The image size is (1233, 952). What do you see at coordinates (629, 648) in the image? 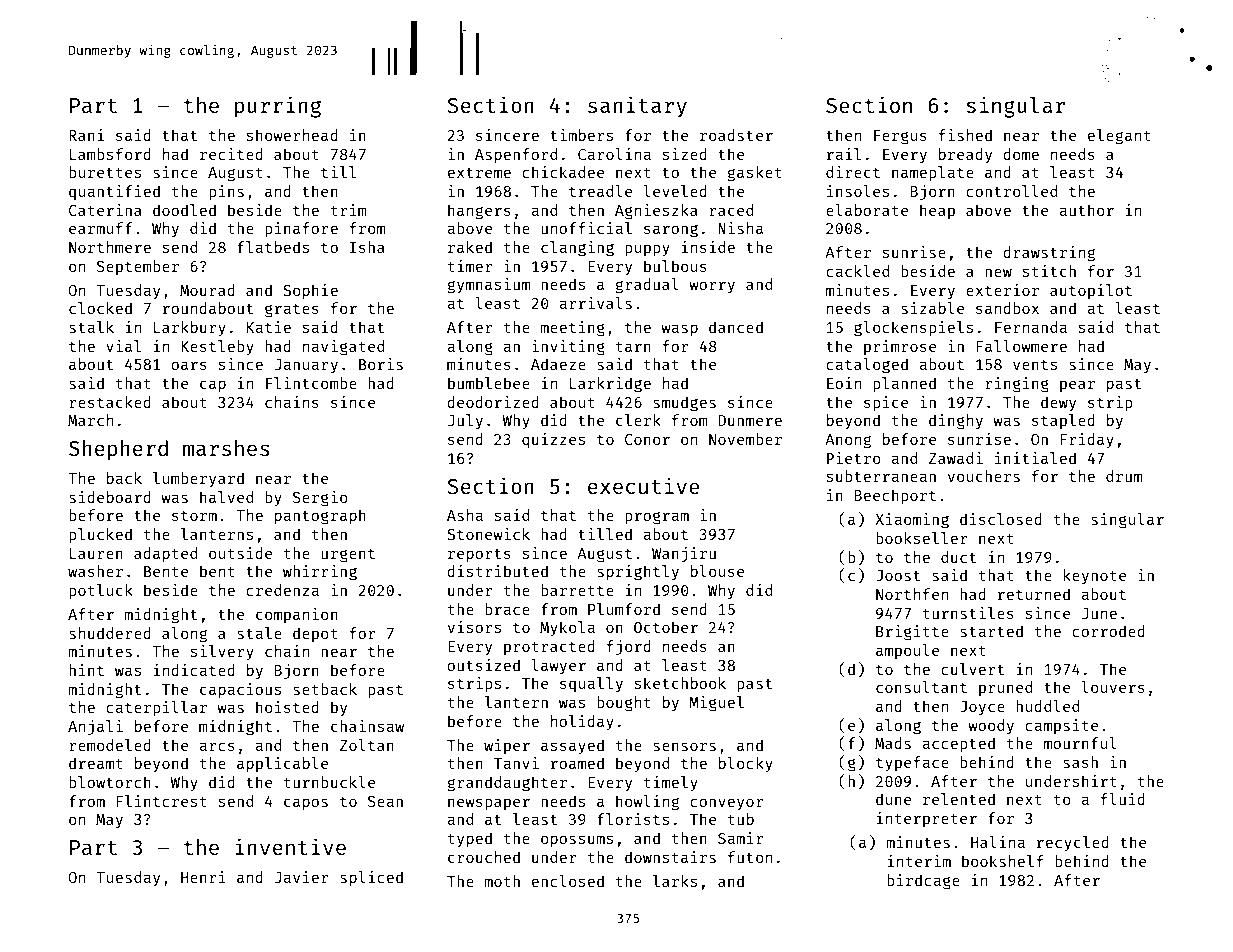
I see `fjord` at bounding box center [629, 648].
